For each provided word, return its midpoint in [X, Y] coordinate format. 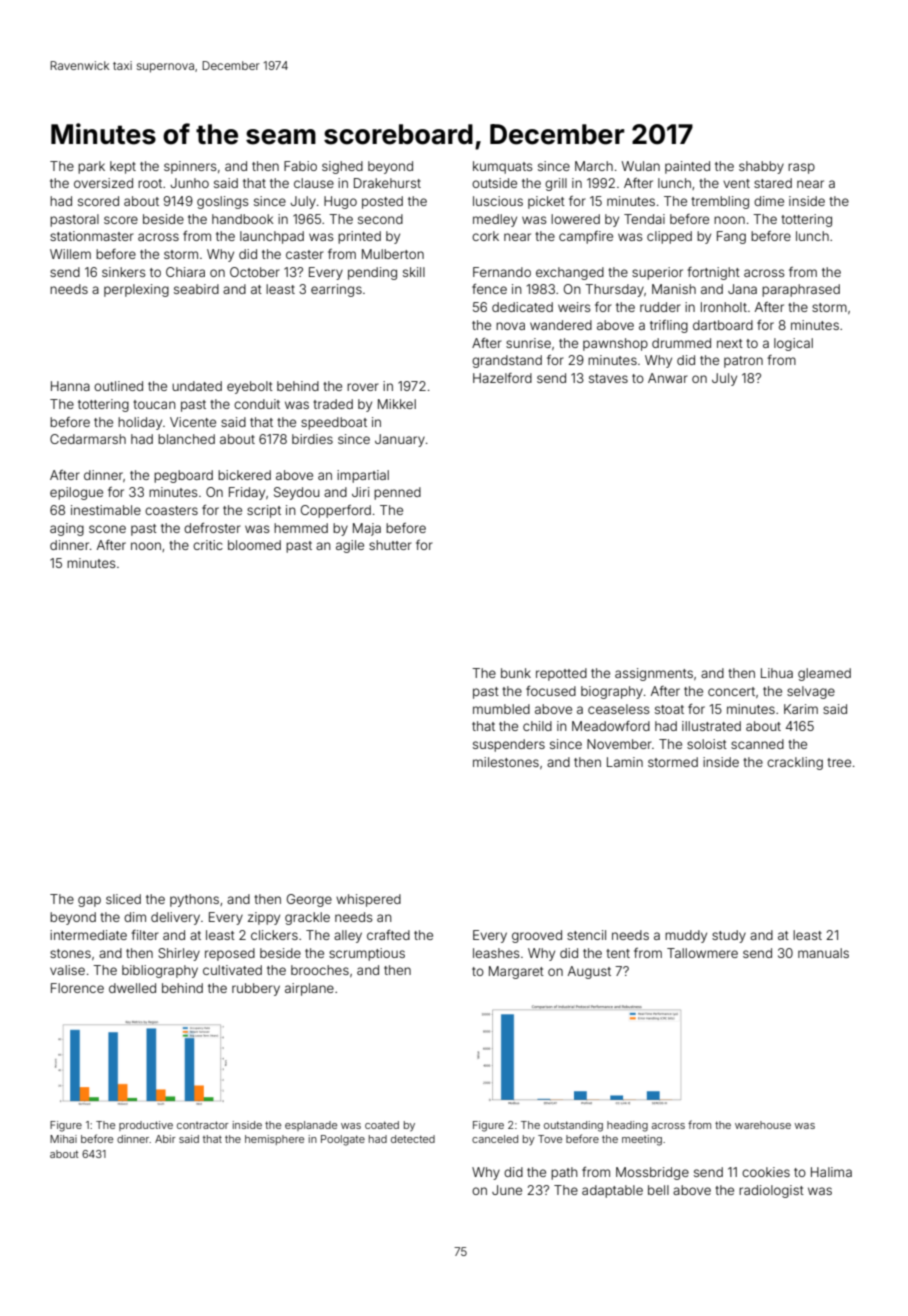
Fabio [300, 166]
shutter [390, 545]
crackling [795, 763]
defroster [212, 528]
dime [769, 201]
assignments [654, 674]
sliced [123, 899]
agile [350, 546]
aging [67, 529]
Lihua [777, 673]
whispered [368, 900]
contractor [203, 1125]
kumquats [502, 167]
